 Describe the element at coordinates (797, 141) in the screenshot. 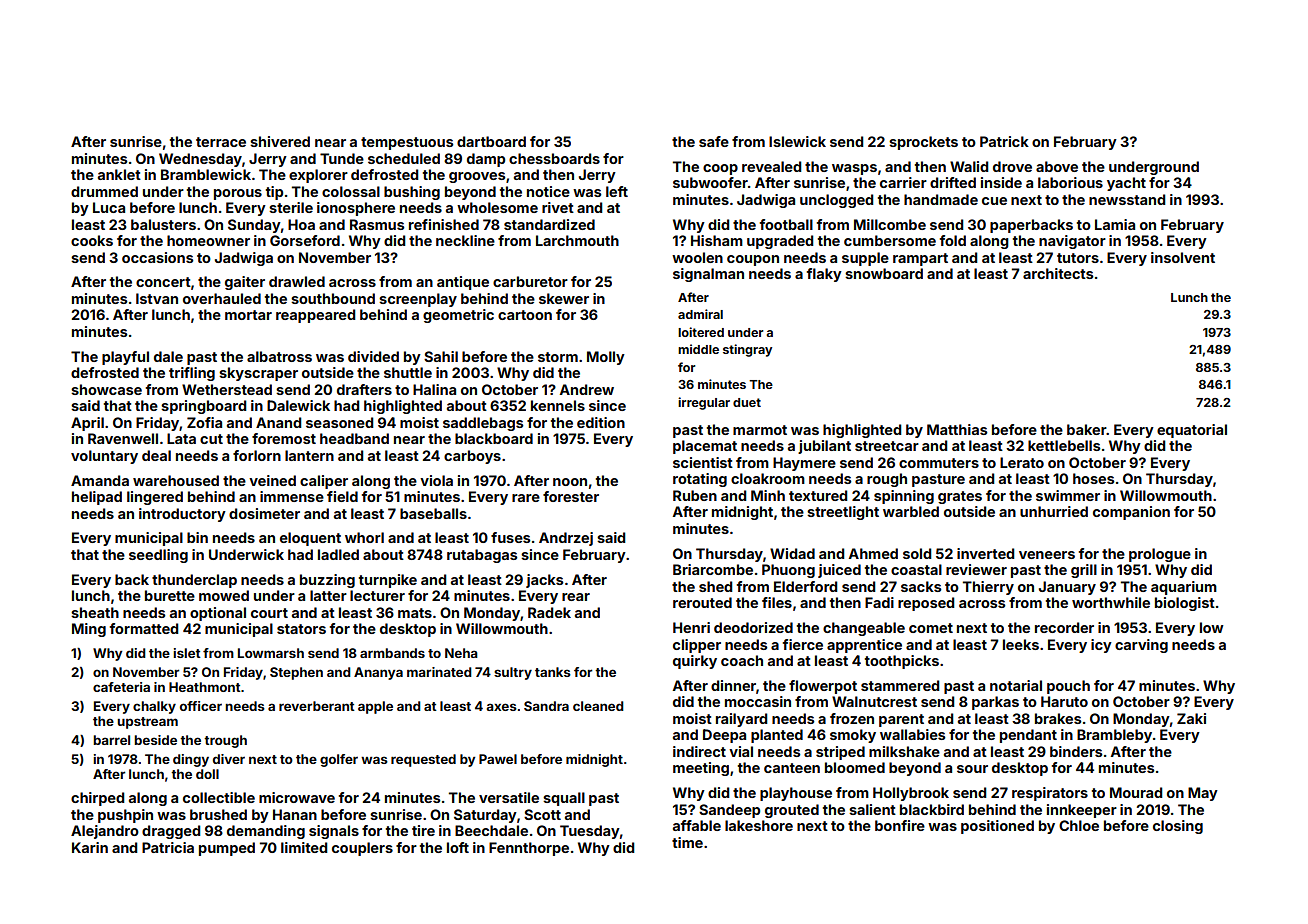

I see `Islewick` at that location.
